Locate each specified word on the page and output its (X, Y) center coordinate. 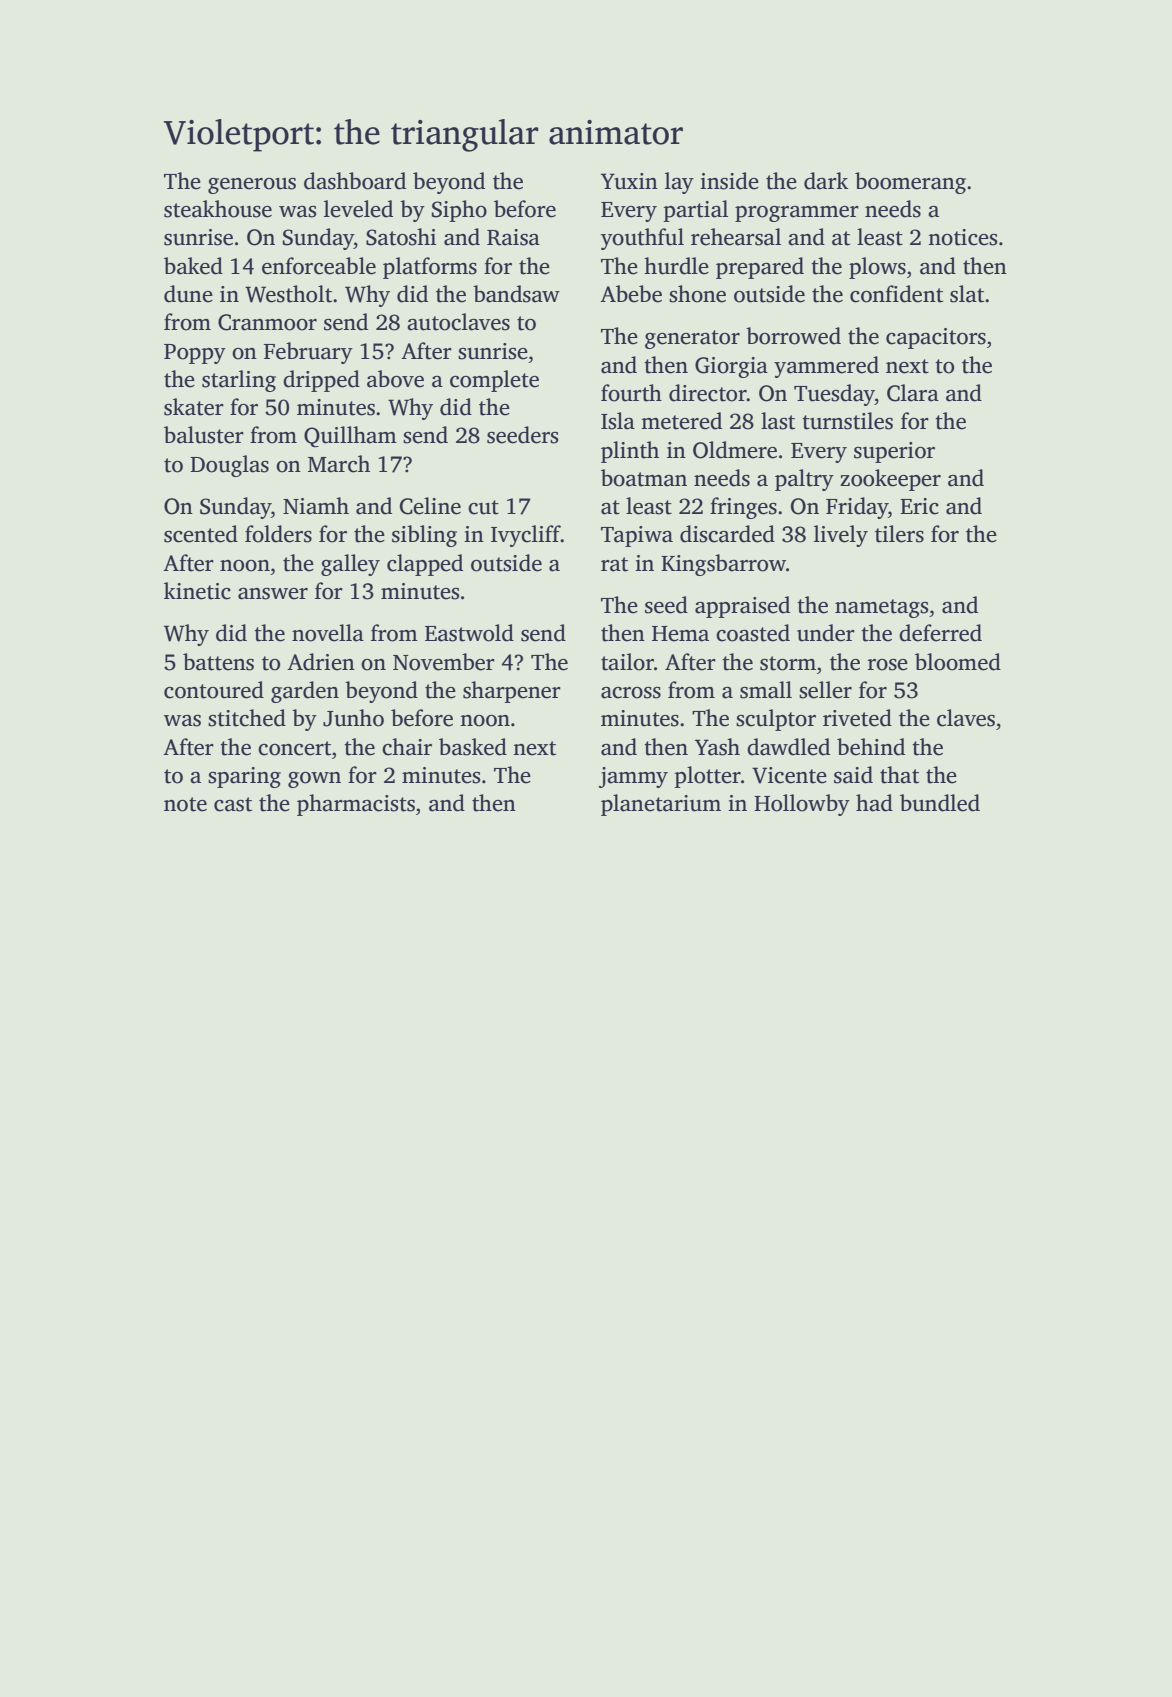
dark (826, 181)
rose (888, 665)
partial (695, 211)
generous (252, 186)
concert (294, 748)
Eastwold (469, 633)
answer (273, 594)
